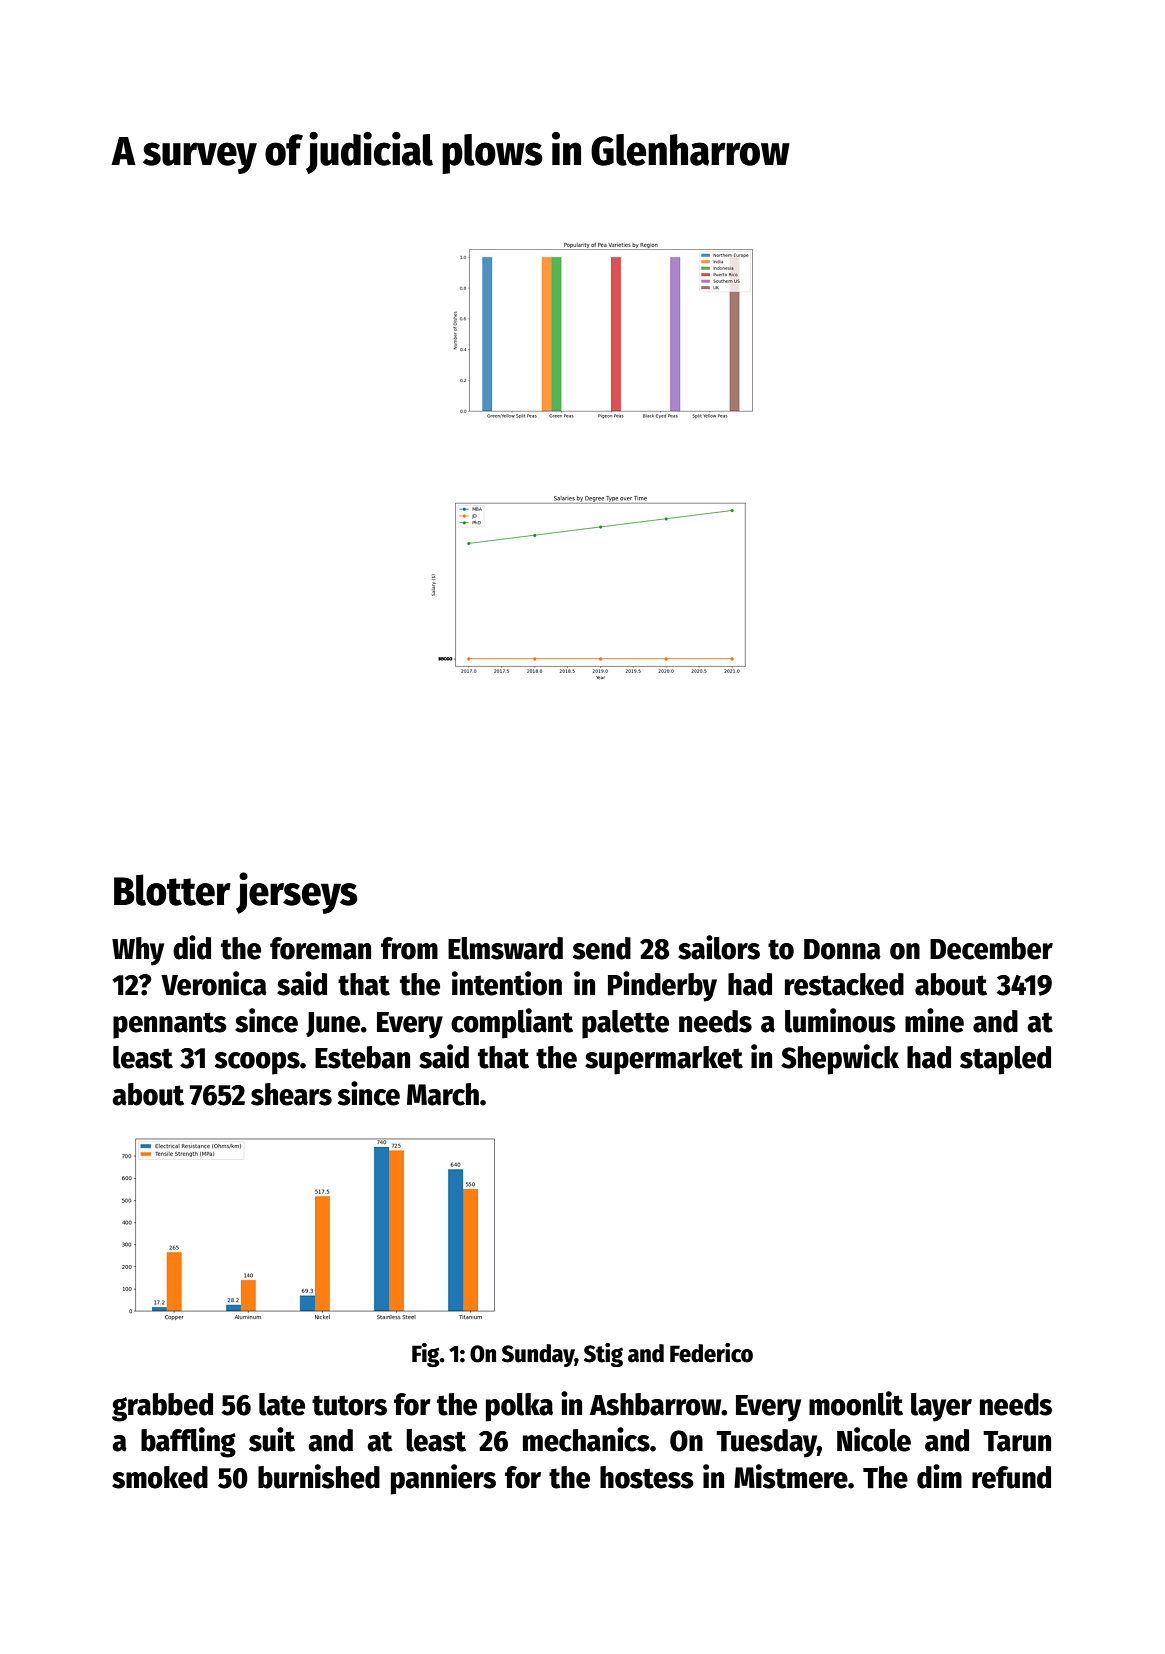  Describe the element at coordinates (840, 1059) in the page. I see `Shepwick` at that location.
